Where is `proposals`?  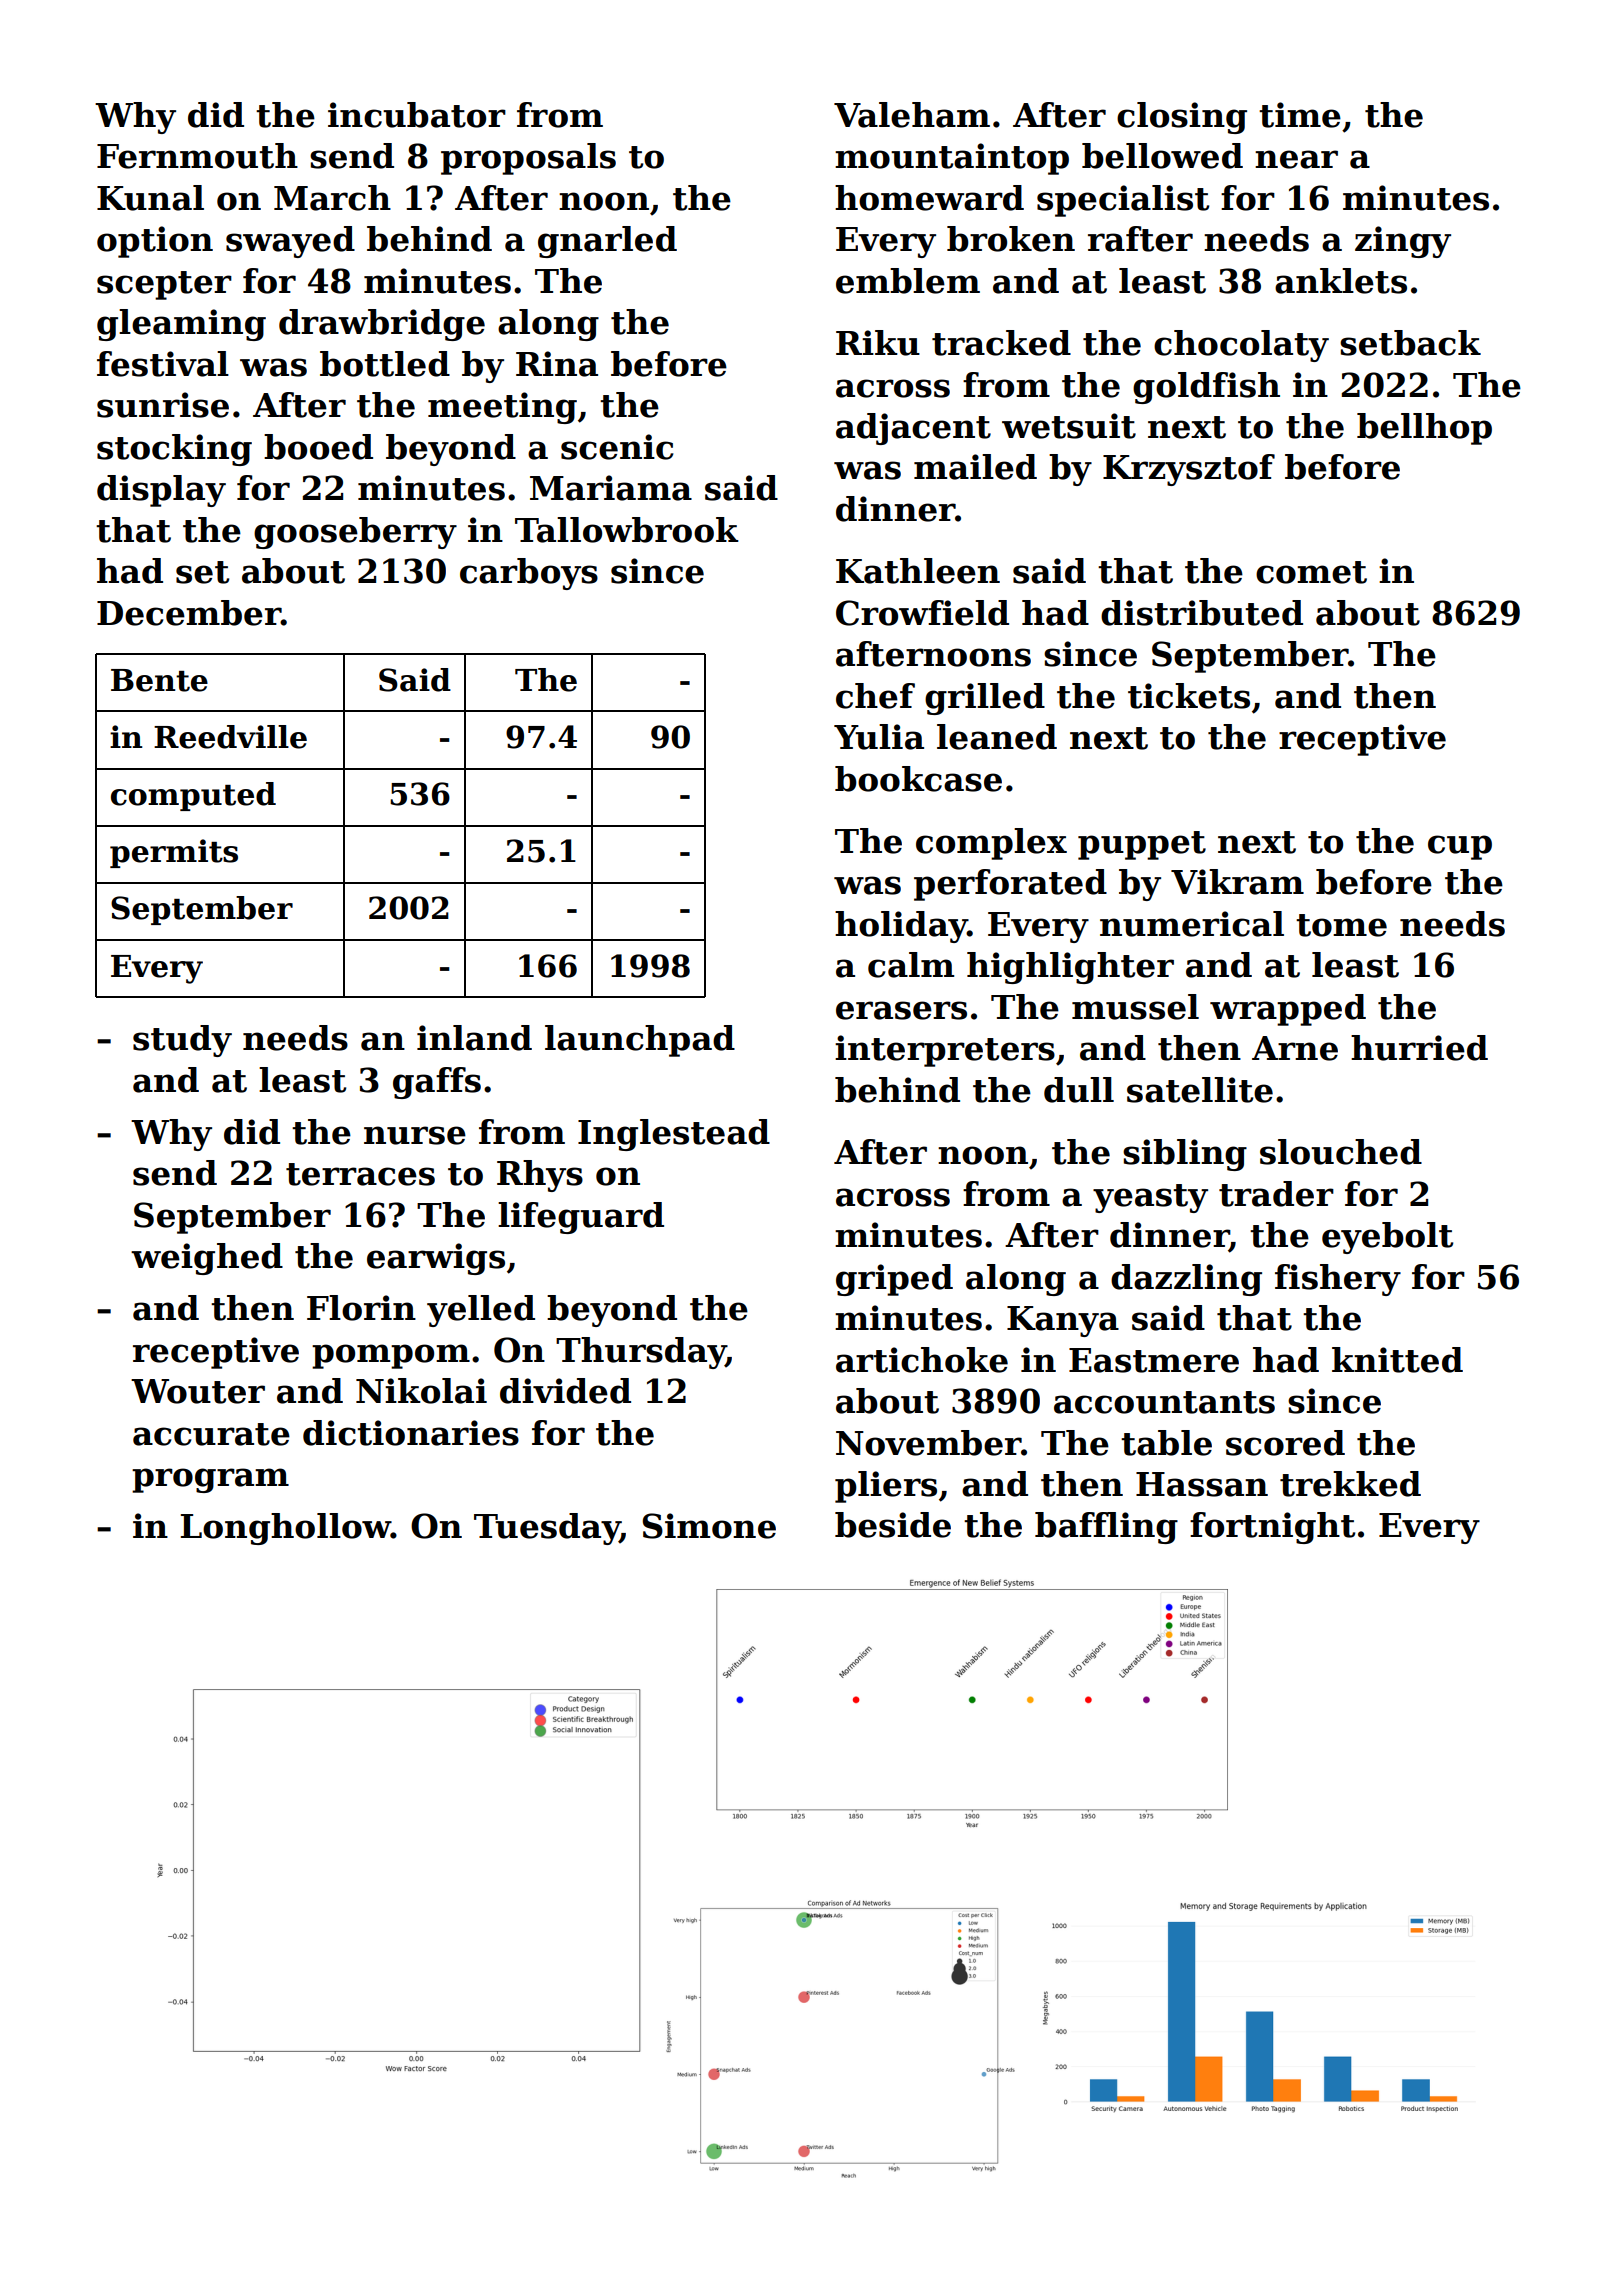
proposals is located at coordinates (528, 159).
